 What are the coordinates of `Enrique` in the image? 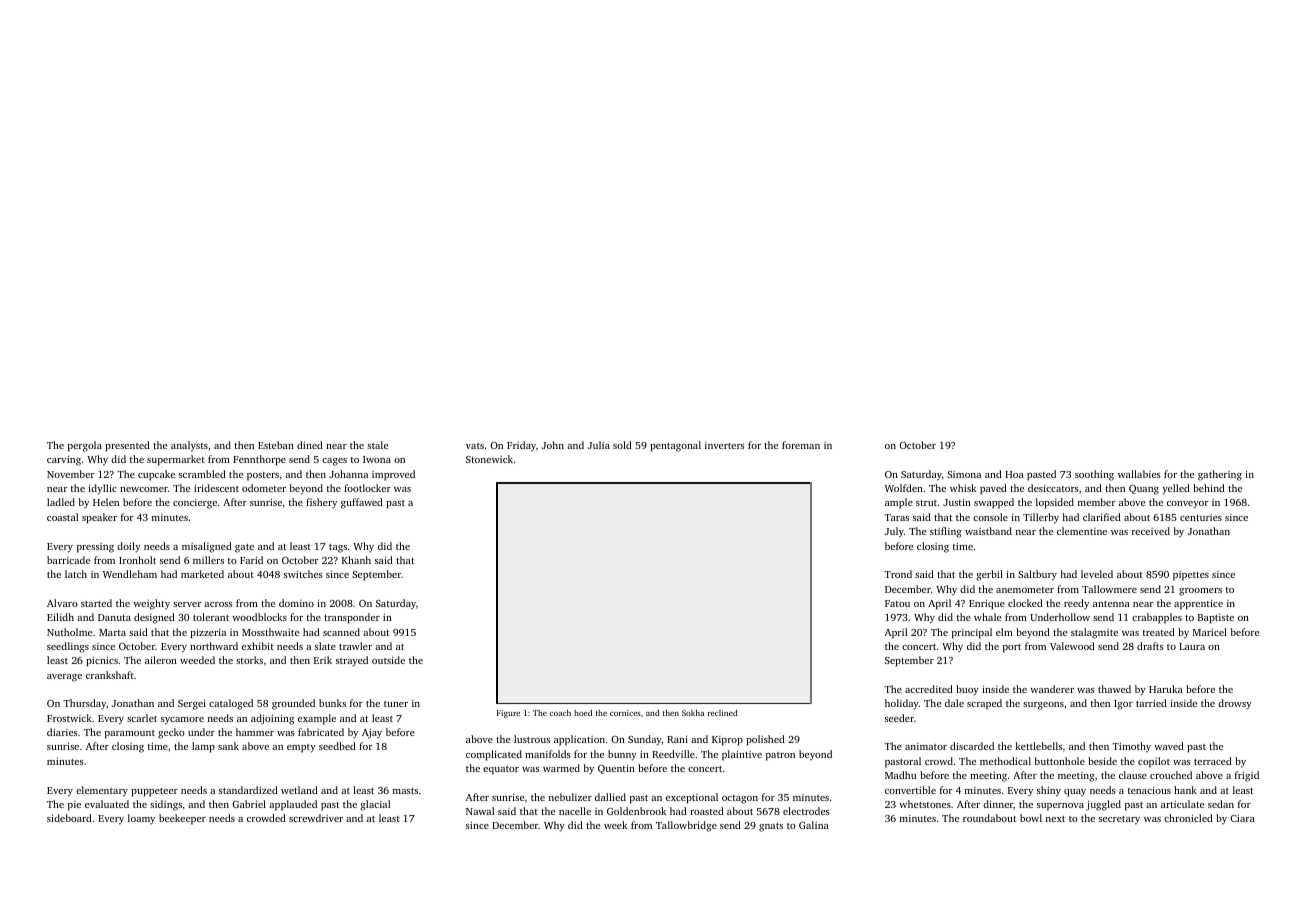 It's located at (987, 604).
